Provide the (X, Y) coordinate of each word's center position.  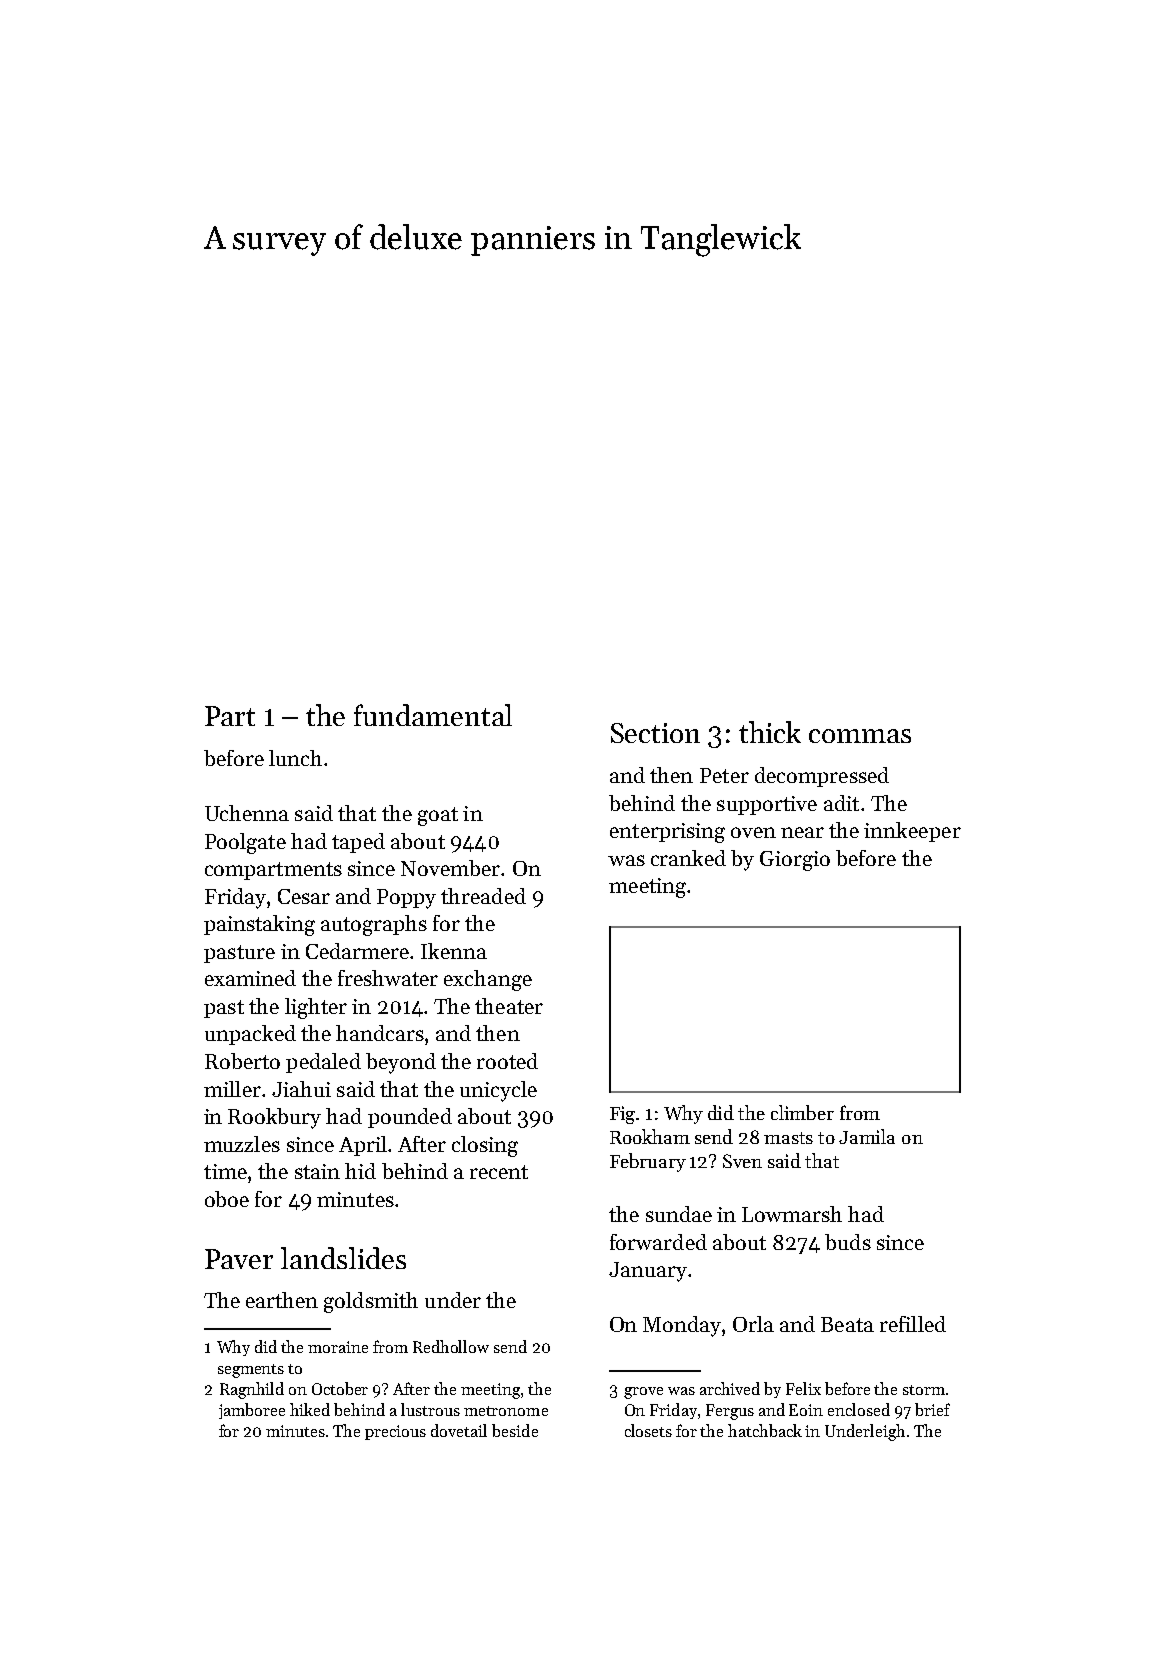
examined (250, 978)
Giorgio (795, 861)
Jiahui (301, 1089)
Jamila (867, 1136)
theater (509, 1006)
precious (395, 1432)
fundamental (433, 715)
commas (860, 736)
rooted (507, 1061)
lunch (295, 758)
